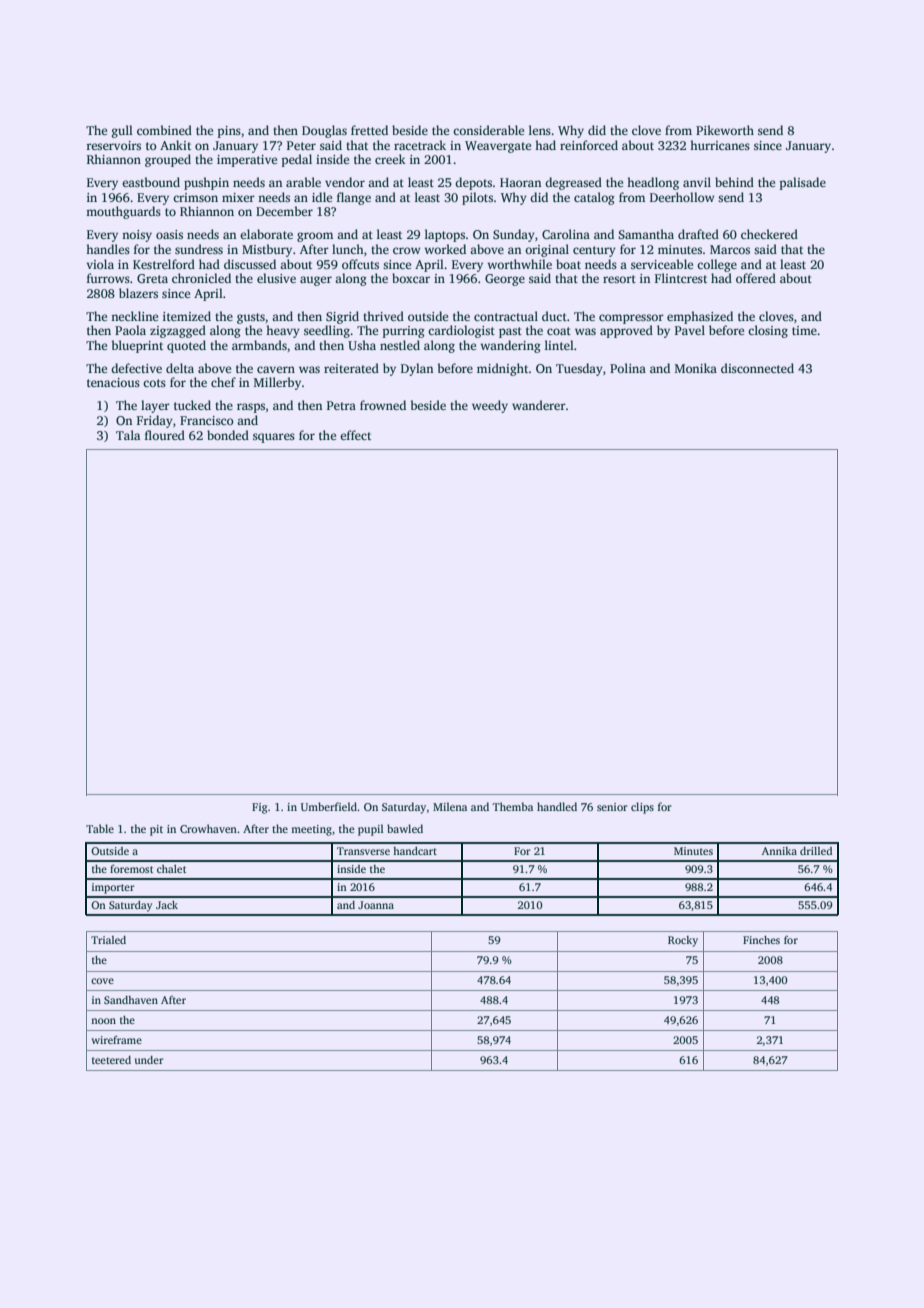  I want to click on Fig, so click(259, 808).
